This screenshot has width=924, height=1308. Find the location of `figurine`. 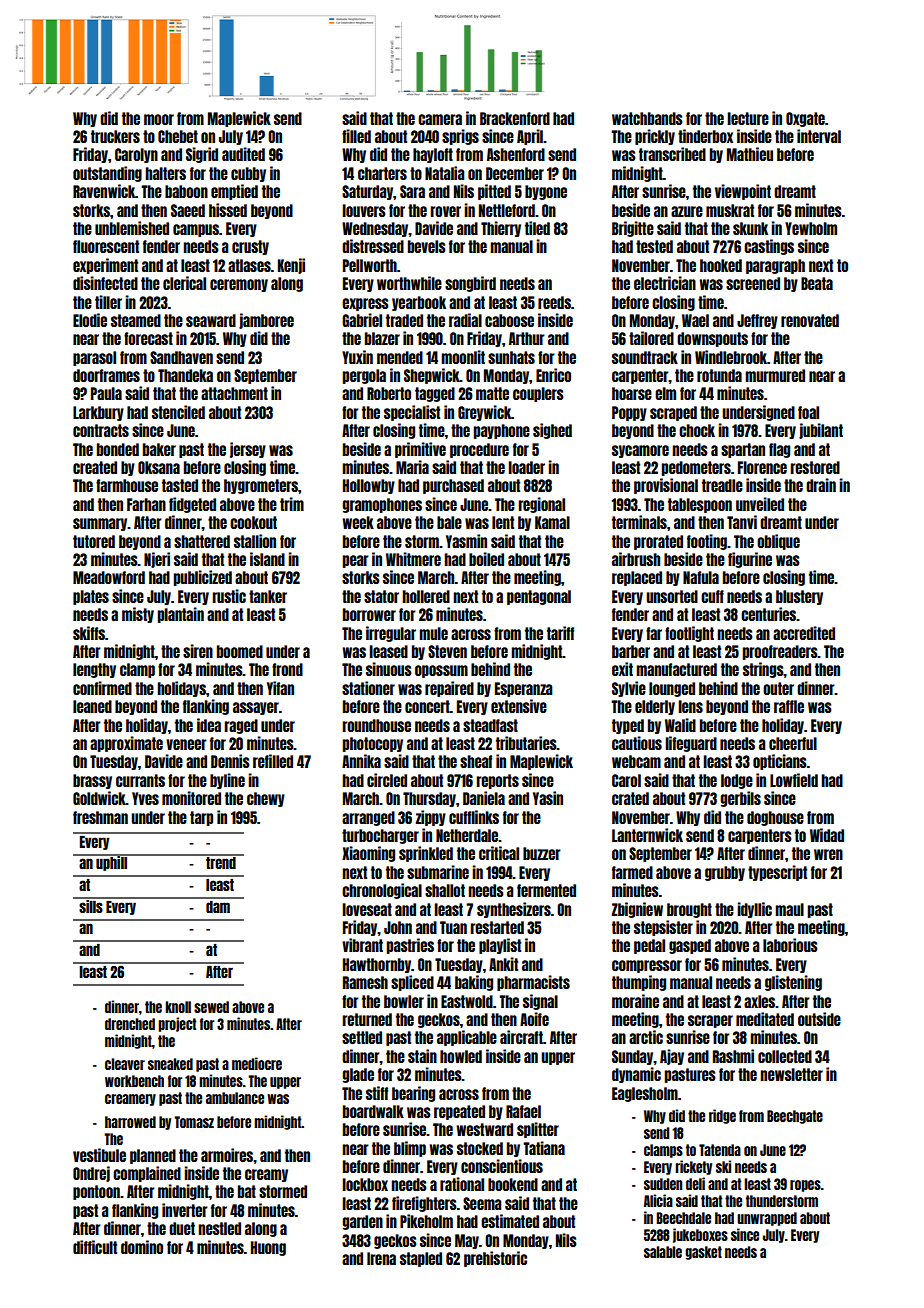

figurine is located at coordinates (750, 560).
